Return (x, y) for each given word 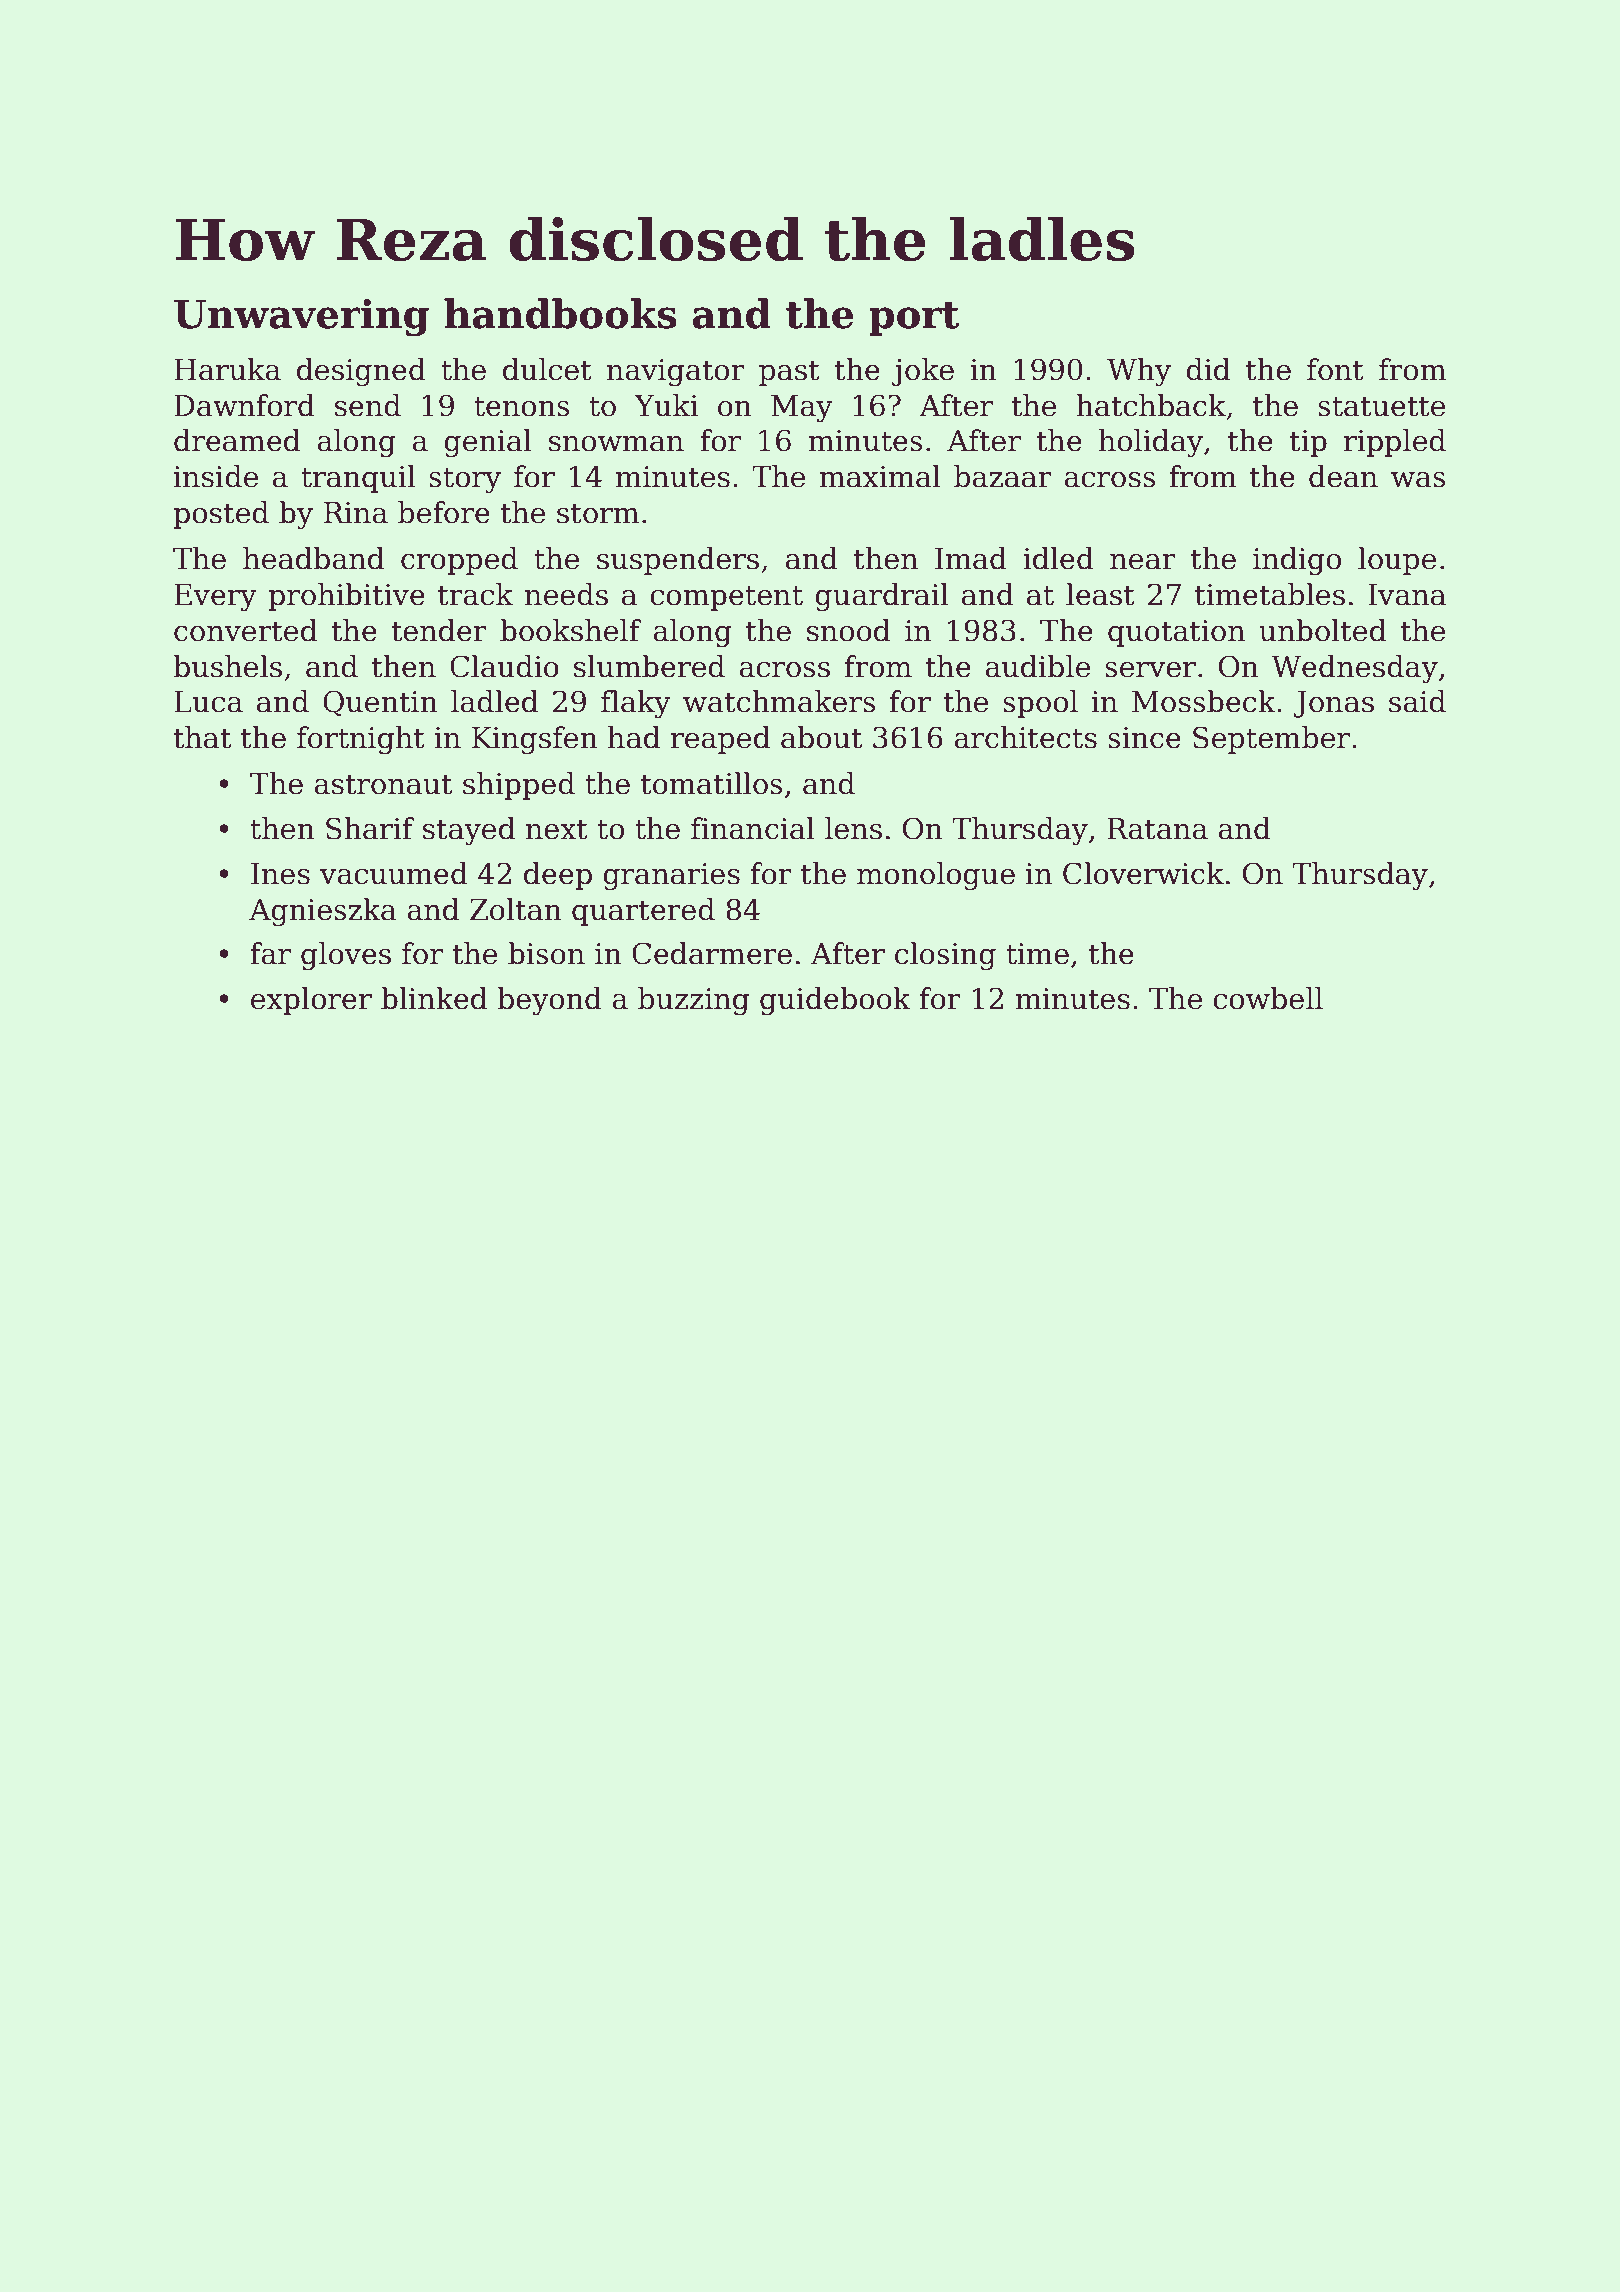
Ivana (1407, 595)
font (1335, 369)
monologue (936, 876)
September (1271, 740)
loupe (1397, 561)
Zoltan (516, 909)
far (270, 953)
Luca (208, 702)
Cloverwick (1143, 873)
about (821, 737)
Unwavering (301, 318)
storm (598, 514)
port (914, 319)
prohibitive (347, 597)
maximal (880, 476)
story (465, 481)
